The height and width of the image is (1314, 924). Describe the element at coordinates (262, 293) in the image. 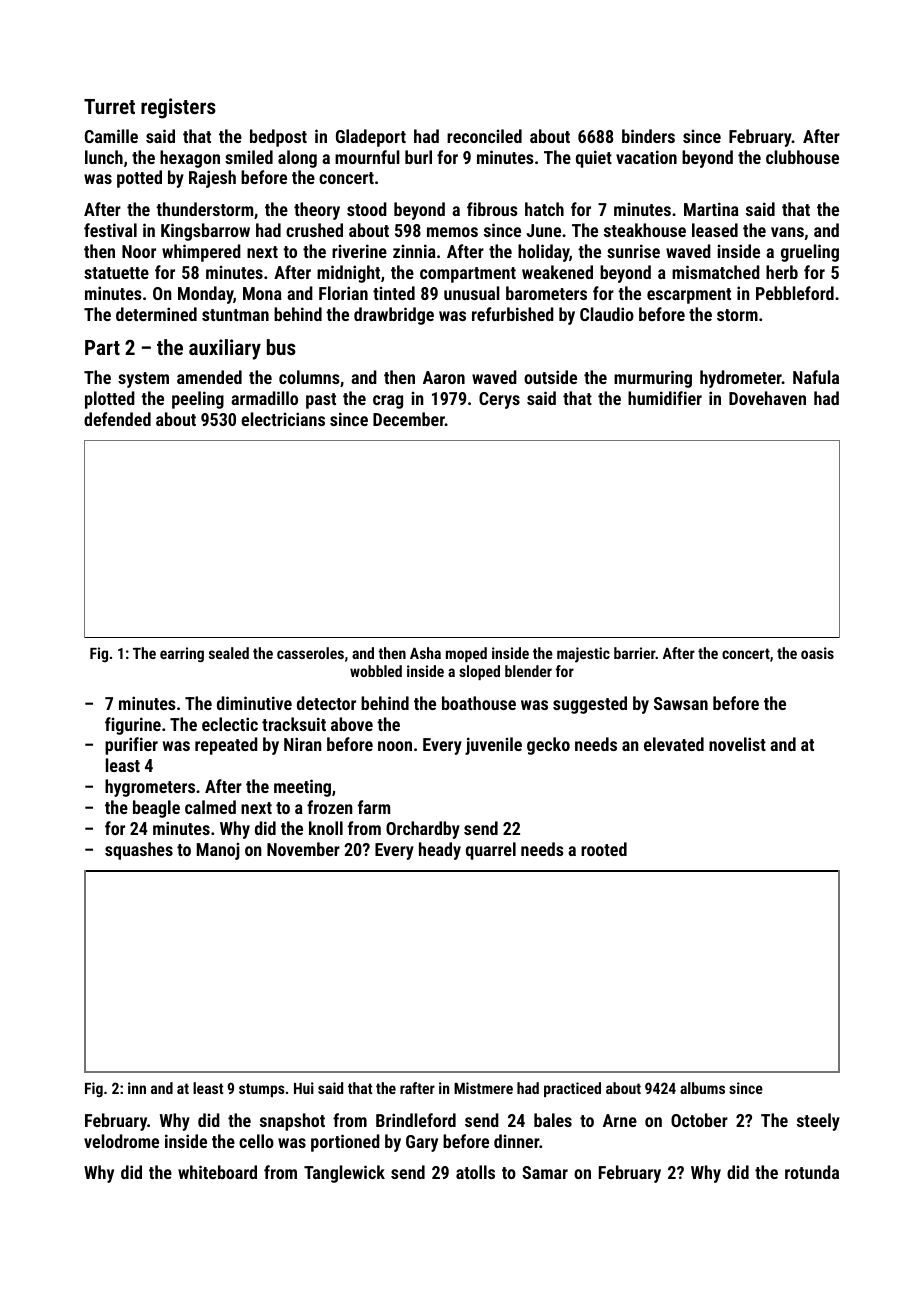

I see `Mona` at that location.
